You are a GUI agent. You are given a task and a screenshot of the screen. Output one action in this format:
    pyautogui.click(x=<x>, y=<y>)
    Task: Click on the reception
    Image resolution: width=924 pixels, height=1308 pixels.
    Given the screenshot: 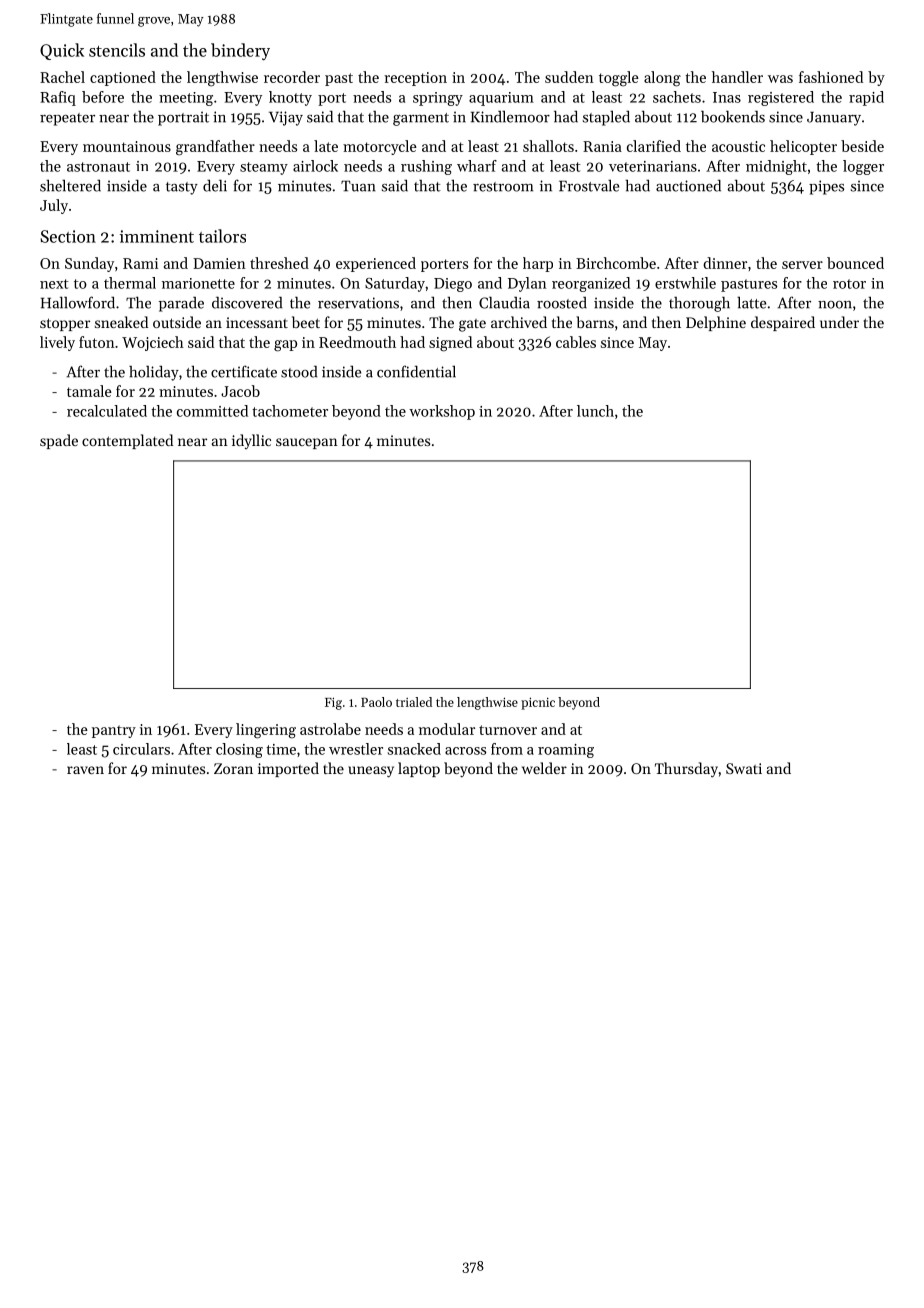 What is the action you would take?
    pyautogui.click(x=415, y=79)
